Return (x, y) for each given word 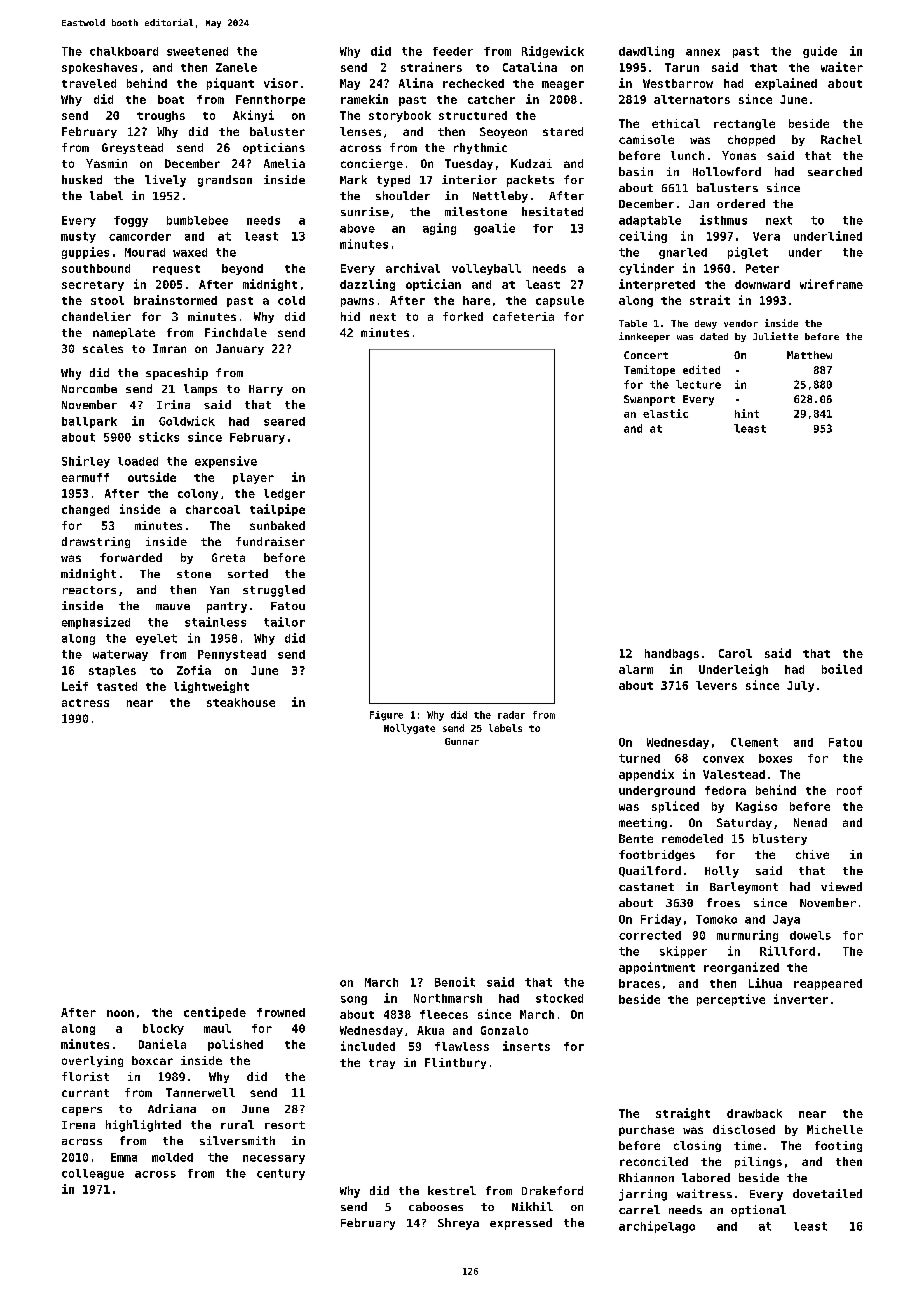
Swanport (649, 400)
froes (723, 902)
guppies (85, 253)
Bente (636, 838)
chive (812, 854)
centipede (215, 1013)
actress (85, 703)
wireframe (831, 284)
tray (382, 1064)
